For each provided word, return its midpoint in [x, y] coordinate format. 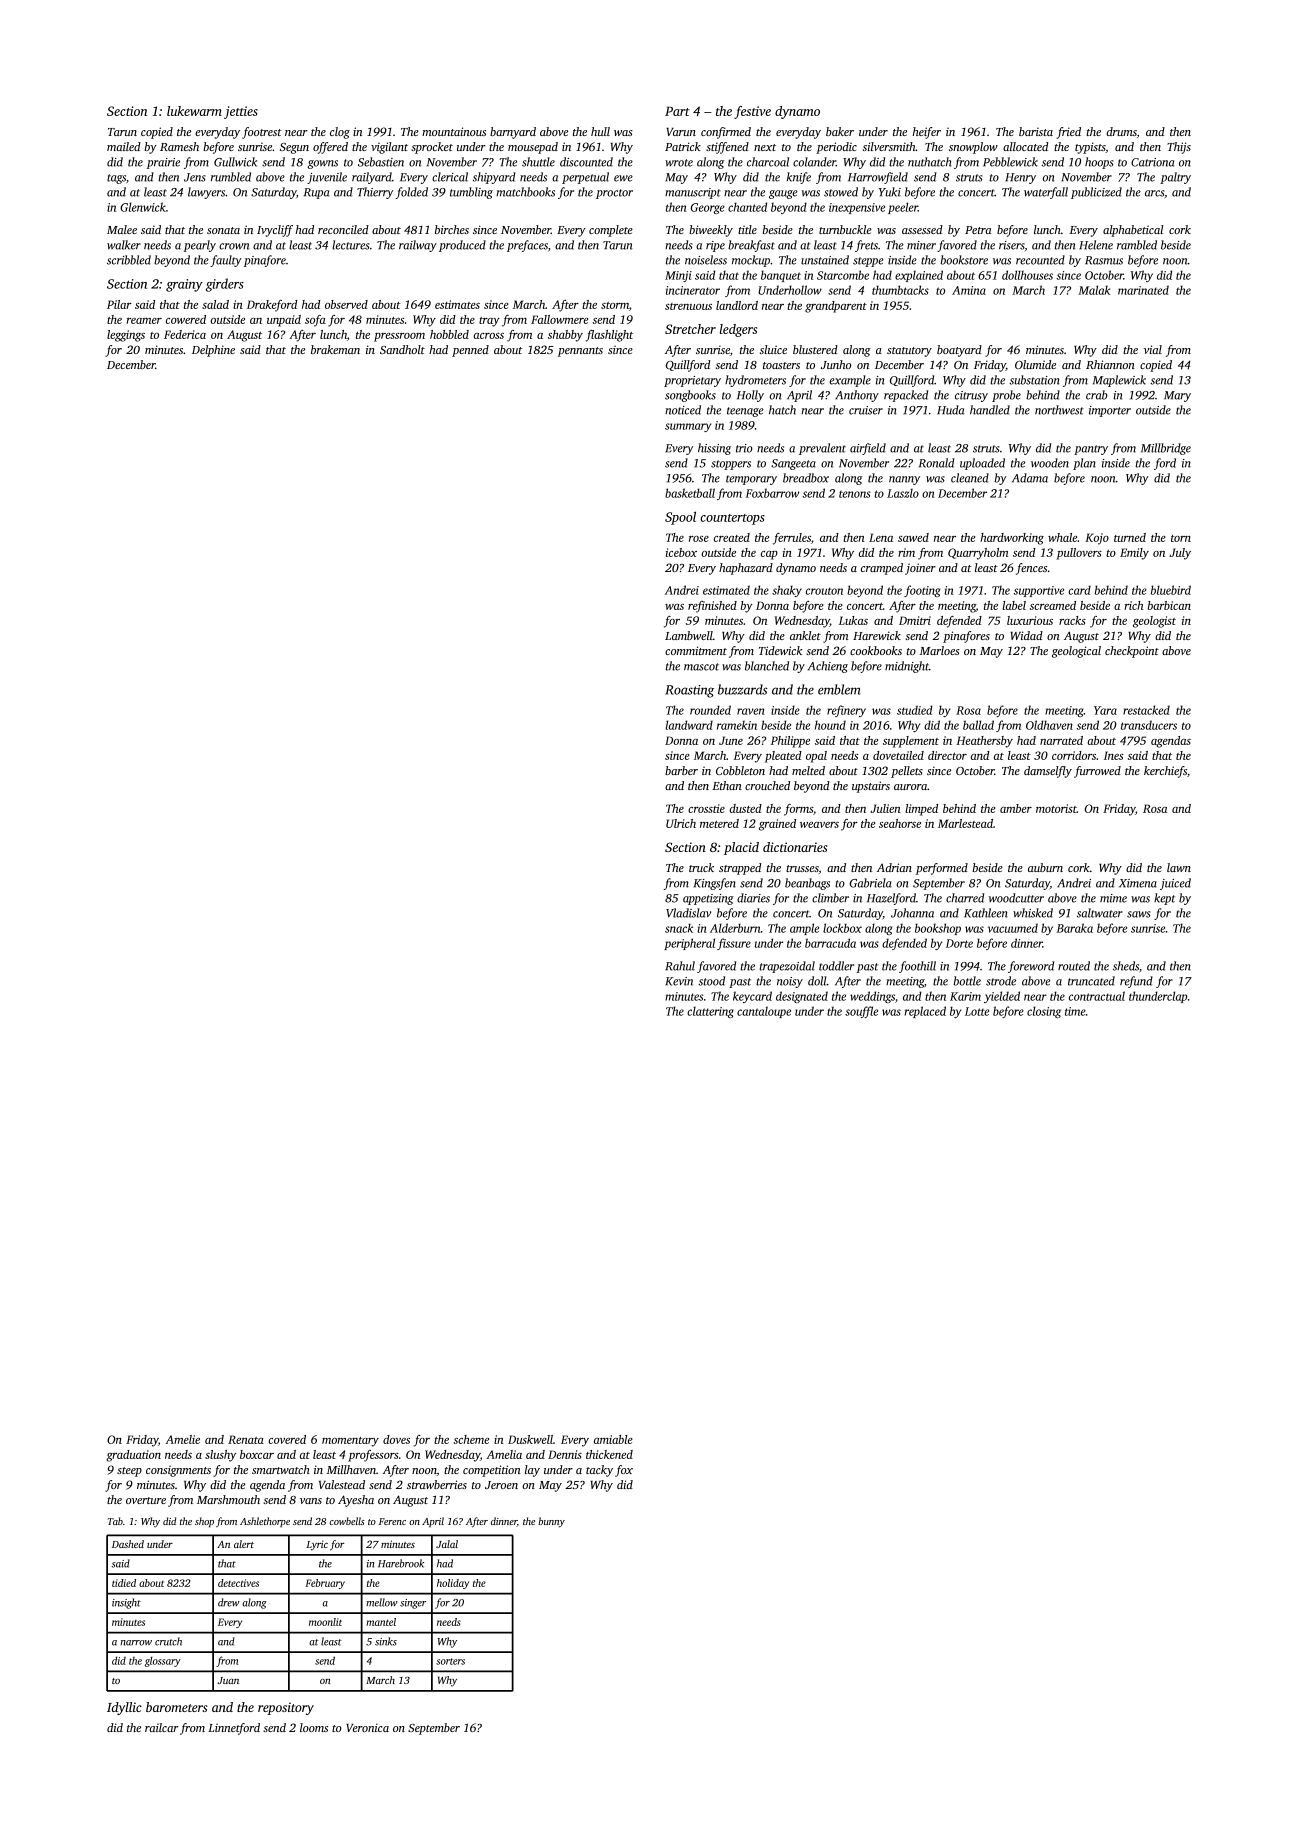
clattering [710, 1012]
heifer [926, 133]
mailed [124, 146]
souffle [861, 1012]
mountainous [454, 131]
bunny [551, 1522]
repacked [906, 396]
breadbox [806, 478]
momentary [350, 1442]
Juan [228, 1680]
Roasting [689, 691]
